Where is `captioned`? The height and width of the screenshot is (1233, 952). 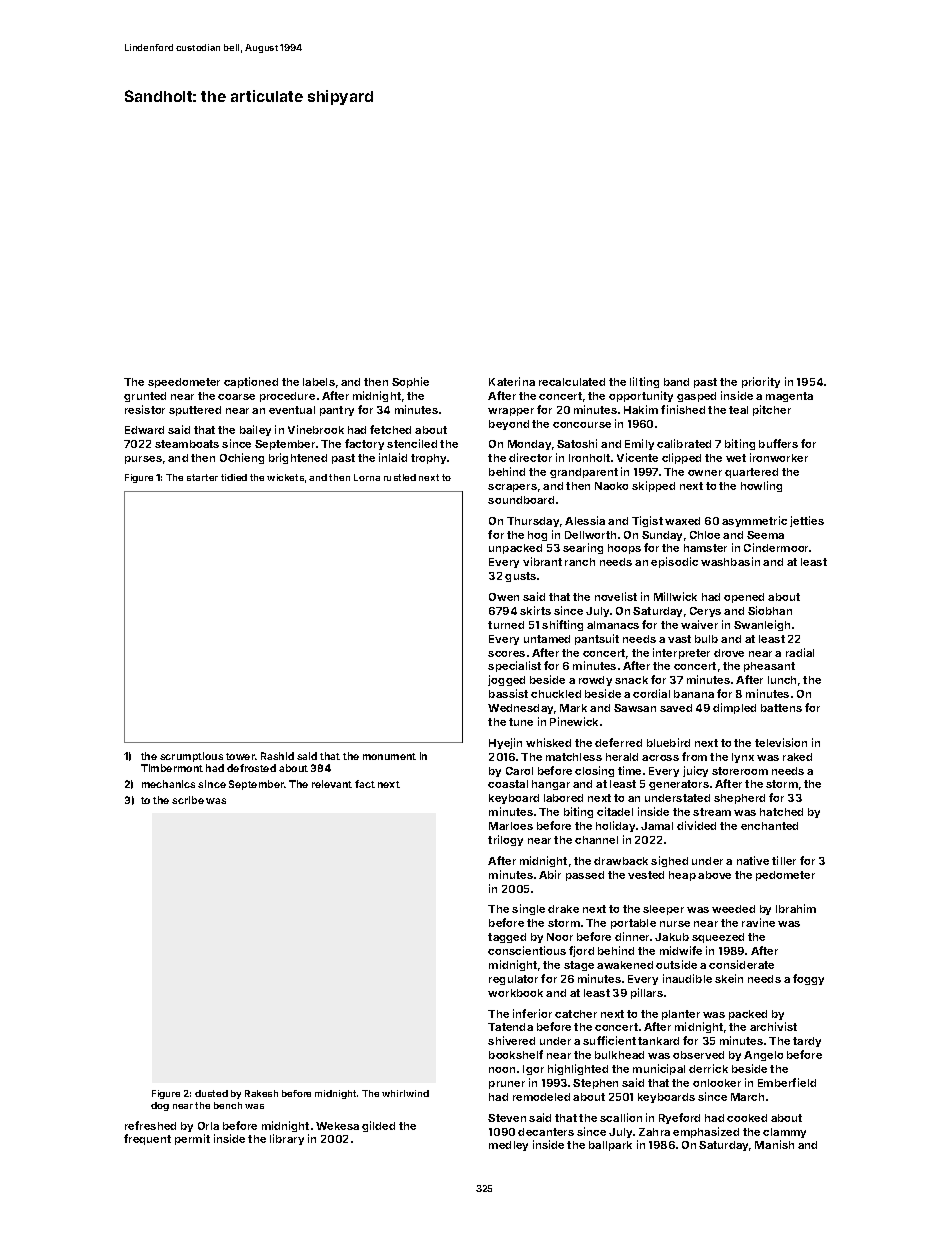 captioned is located at coordinates (251, 382).
